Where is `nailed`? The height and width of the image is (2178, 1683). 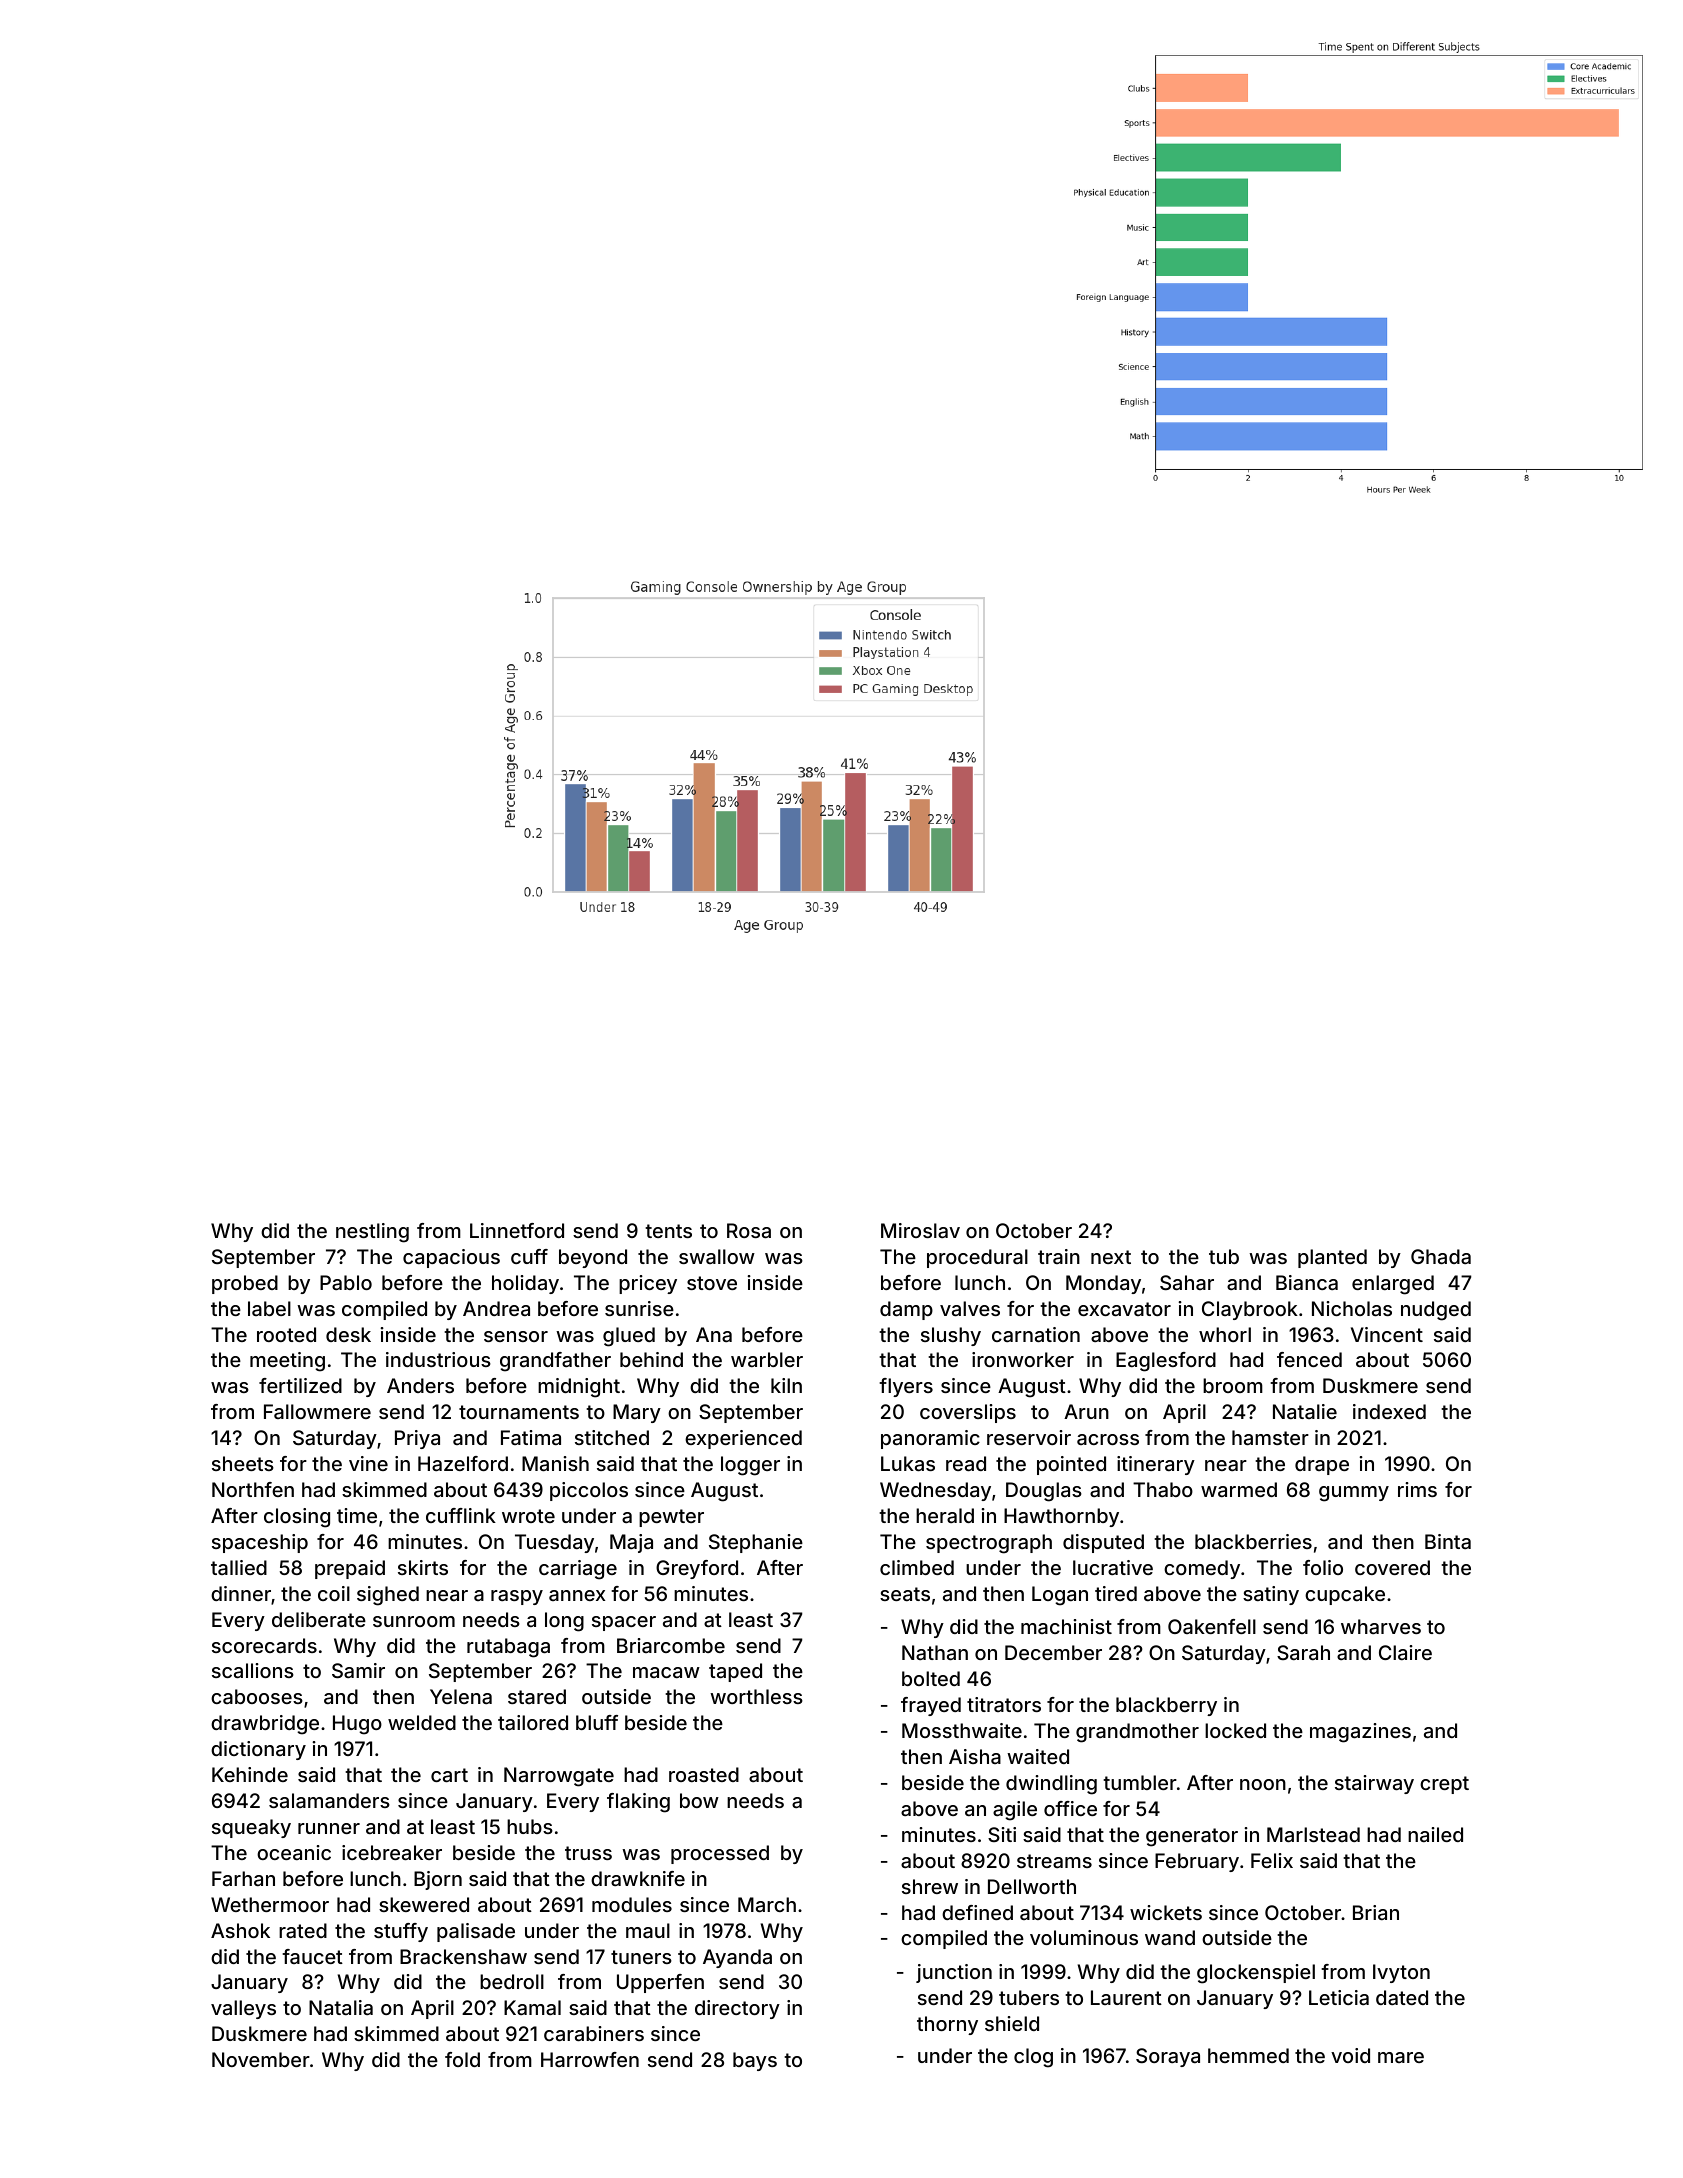
nailed is located at coordinates (1435, 1834).
